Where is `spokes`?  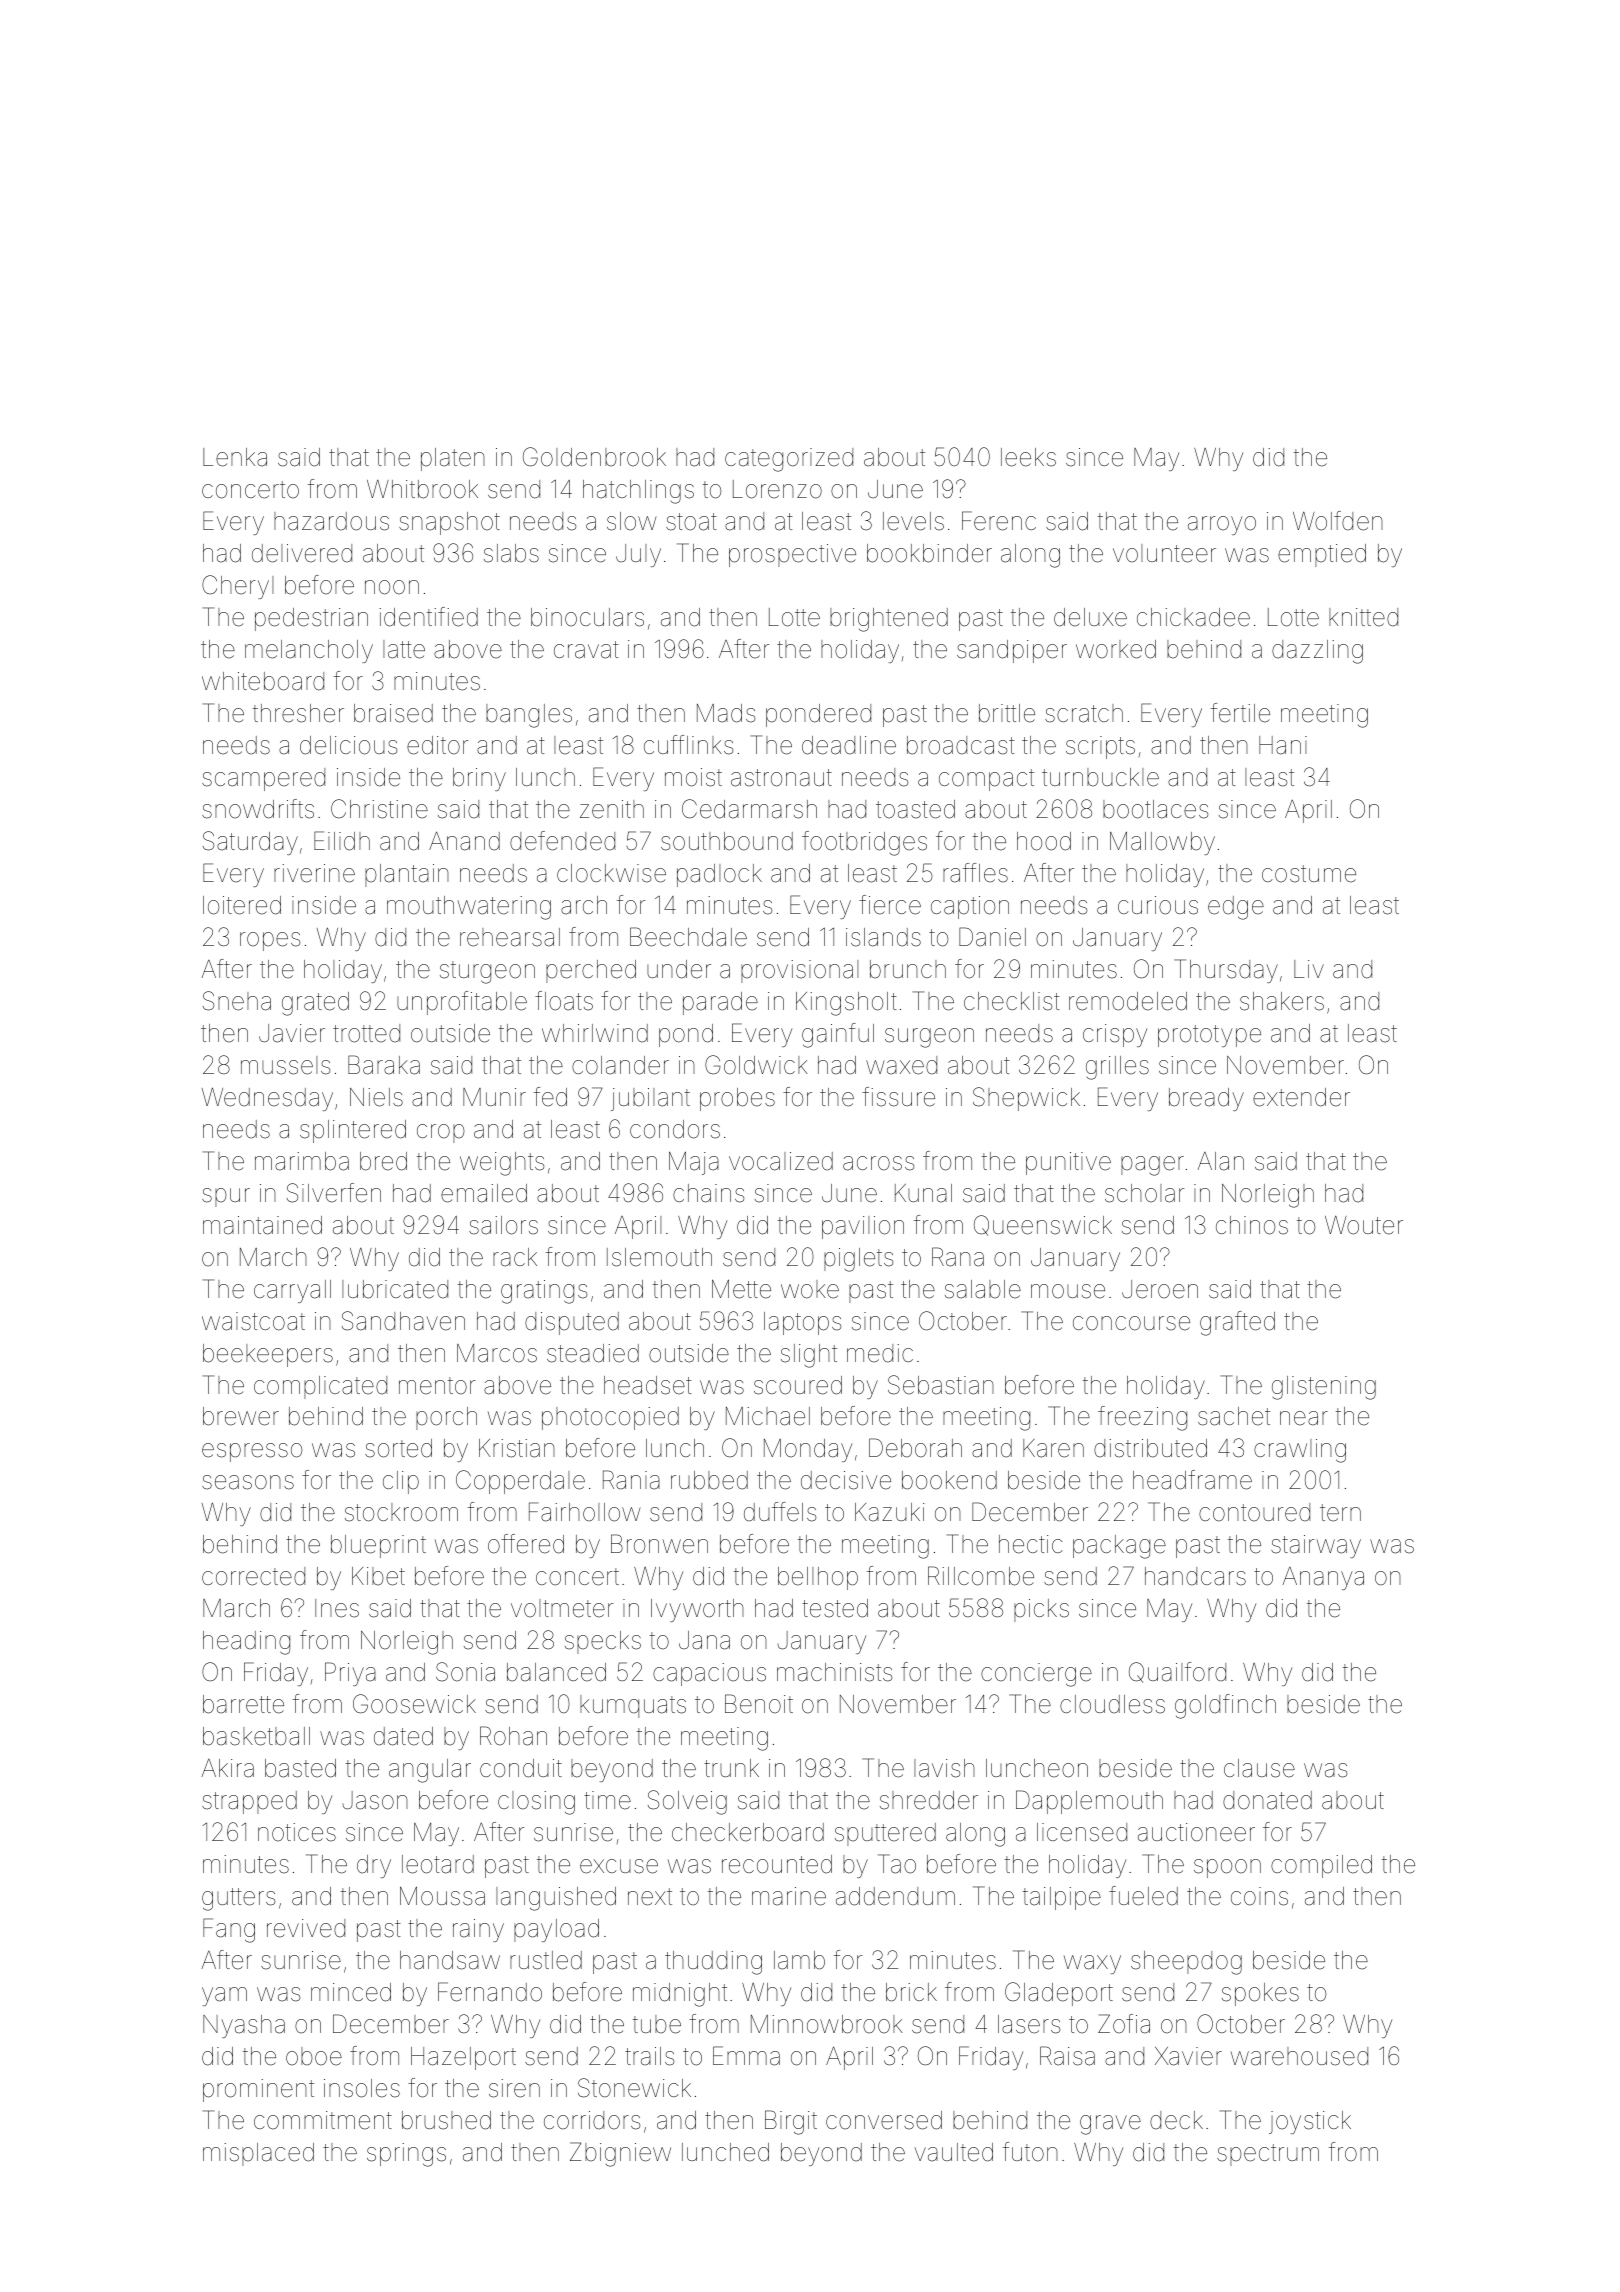
spokes is located at coordinates (1260, 1994).
